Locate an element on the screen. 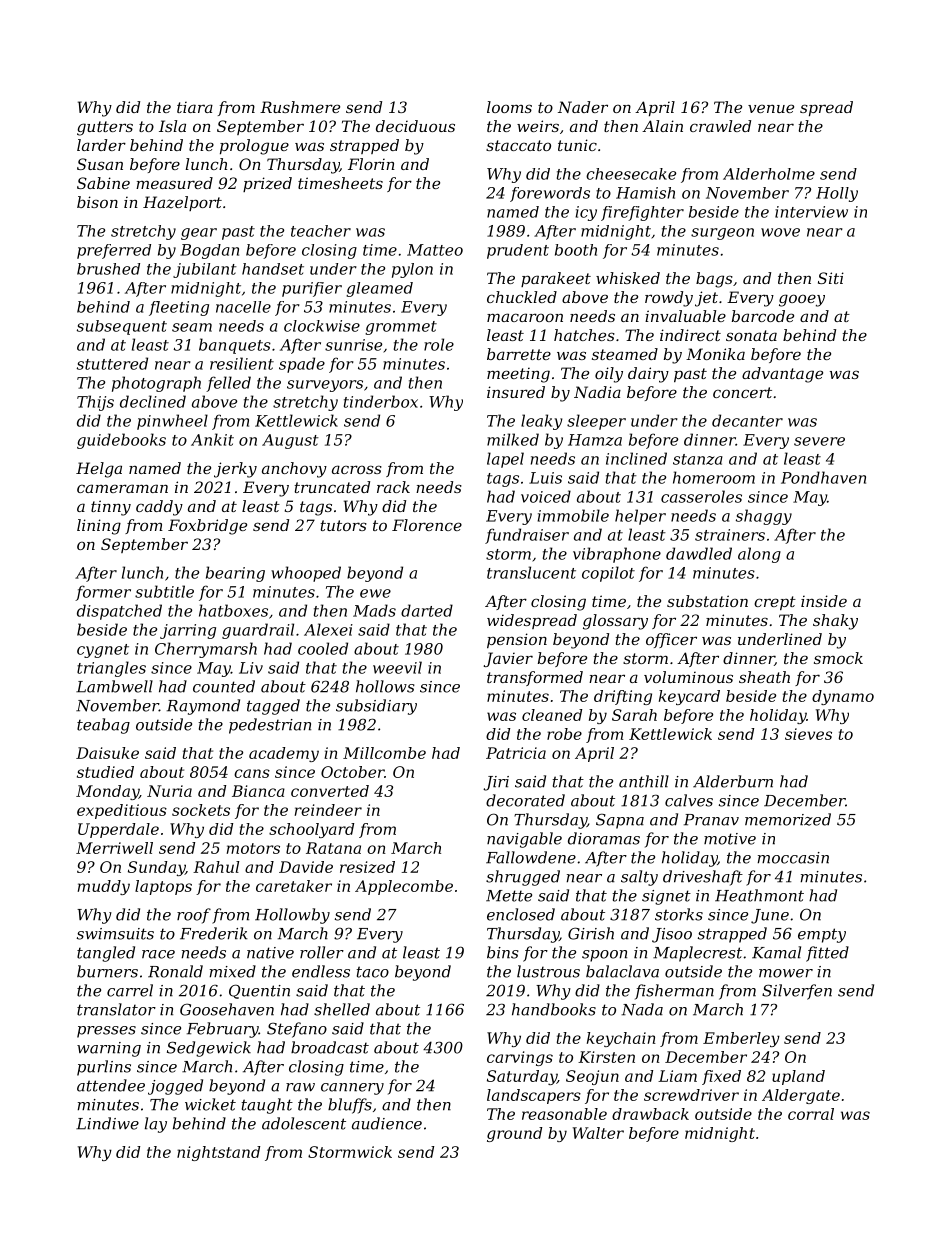 This screenshot has height=1233, width=952. resized is located at coordinates (367, 867).
